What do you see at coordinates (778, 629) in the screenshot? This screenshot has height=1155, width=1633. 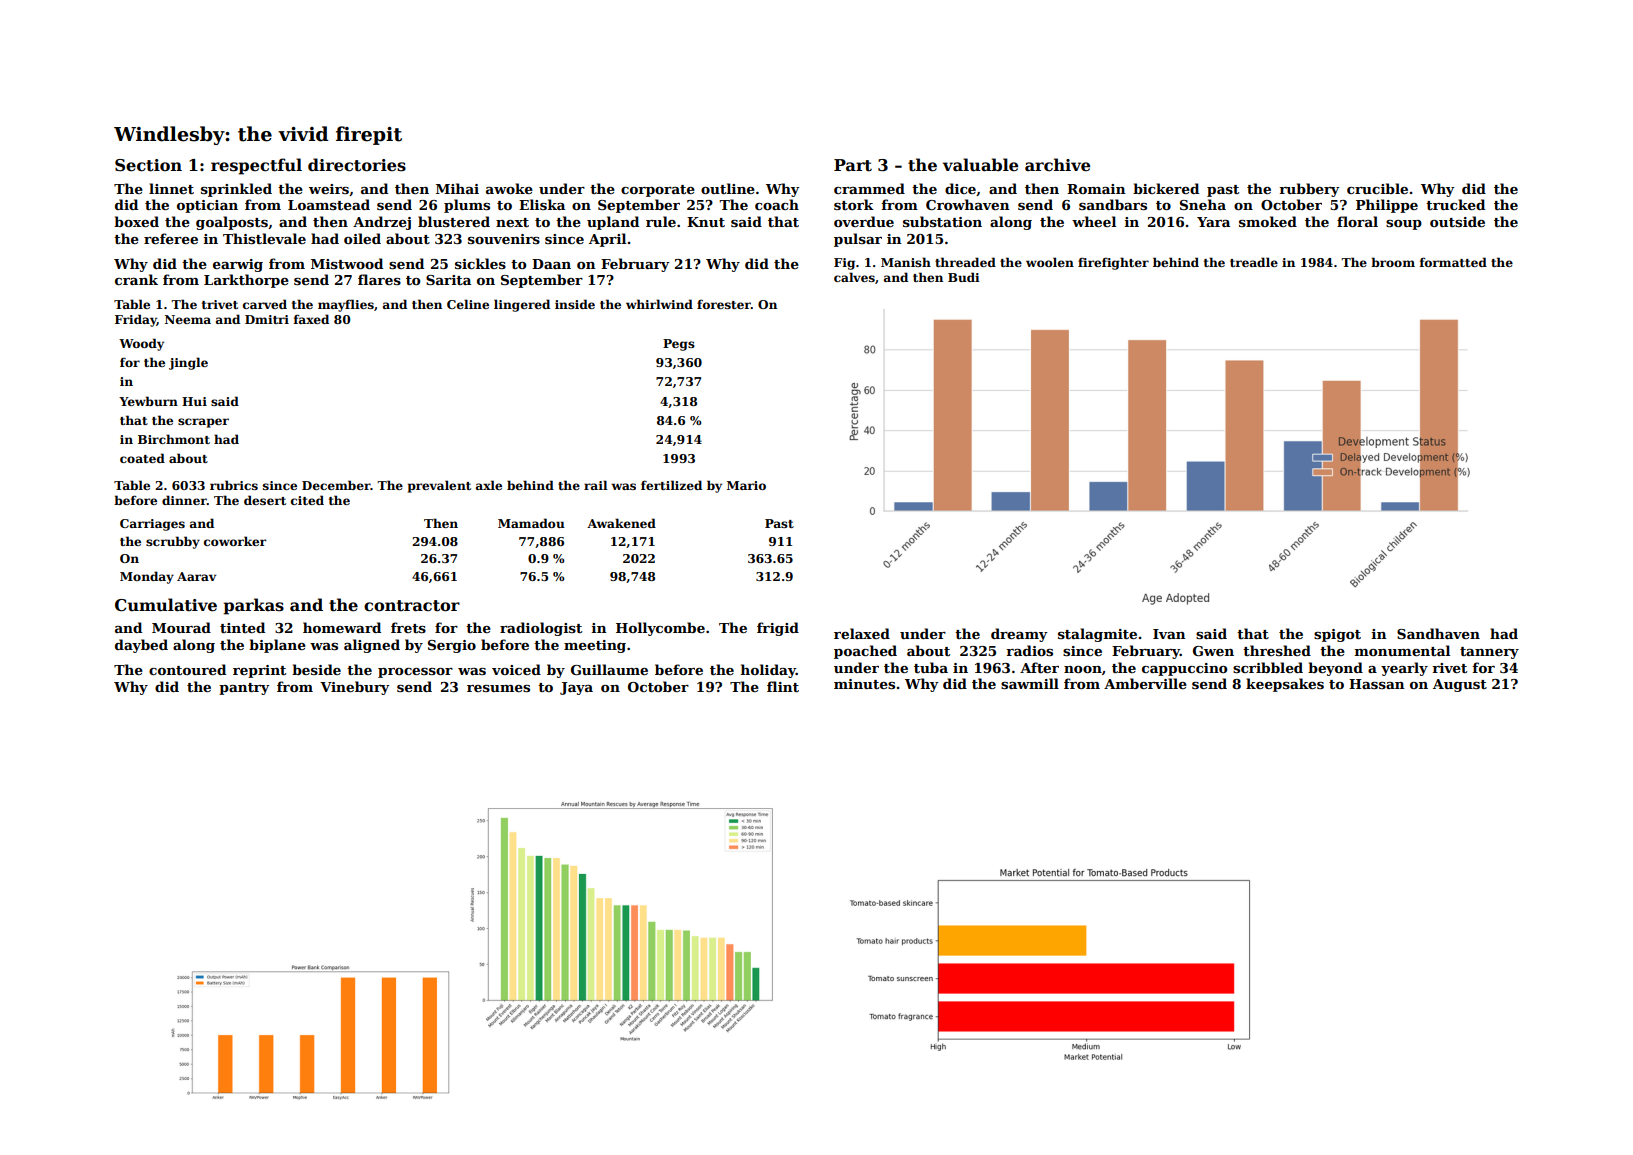 I see `frigid` at bounding box center [778, 629].
